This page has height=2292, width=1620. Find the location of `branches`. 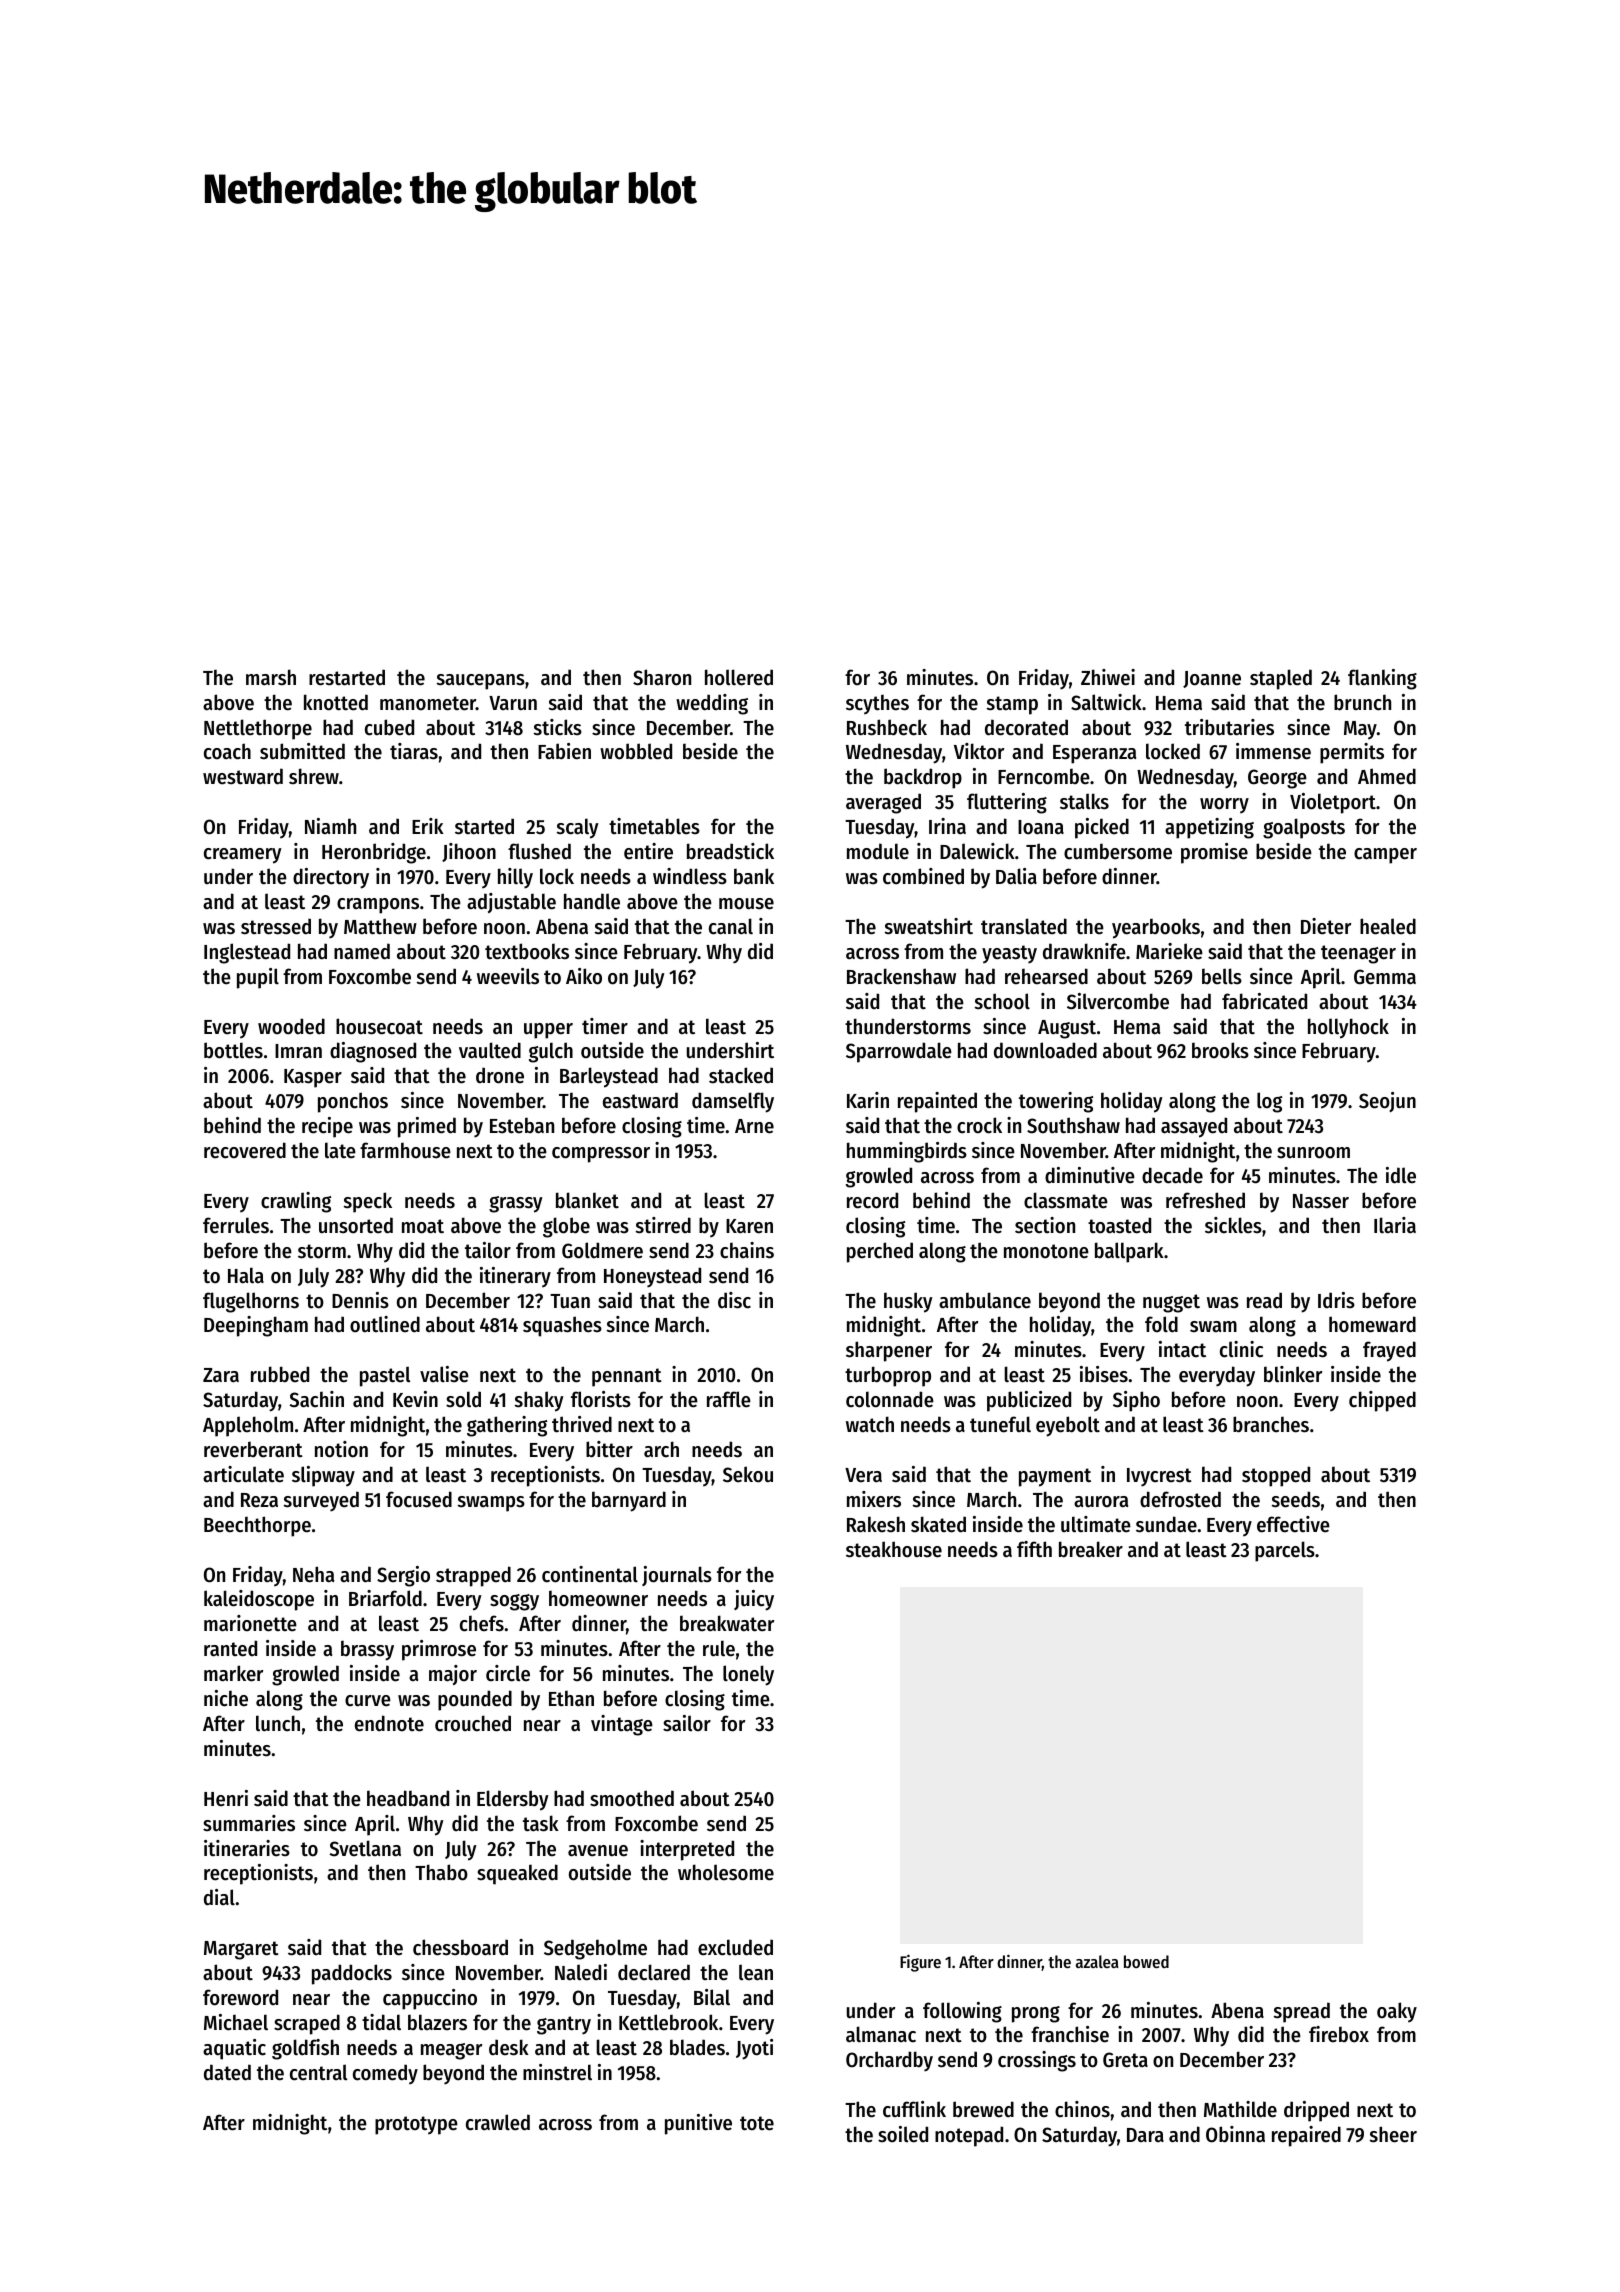

branches is located at coordinates (1271, 1424).
